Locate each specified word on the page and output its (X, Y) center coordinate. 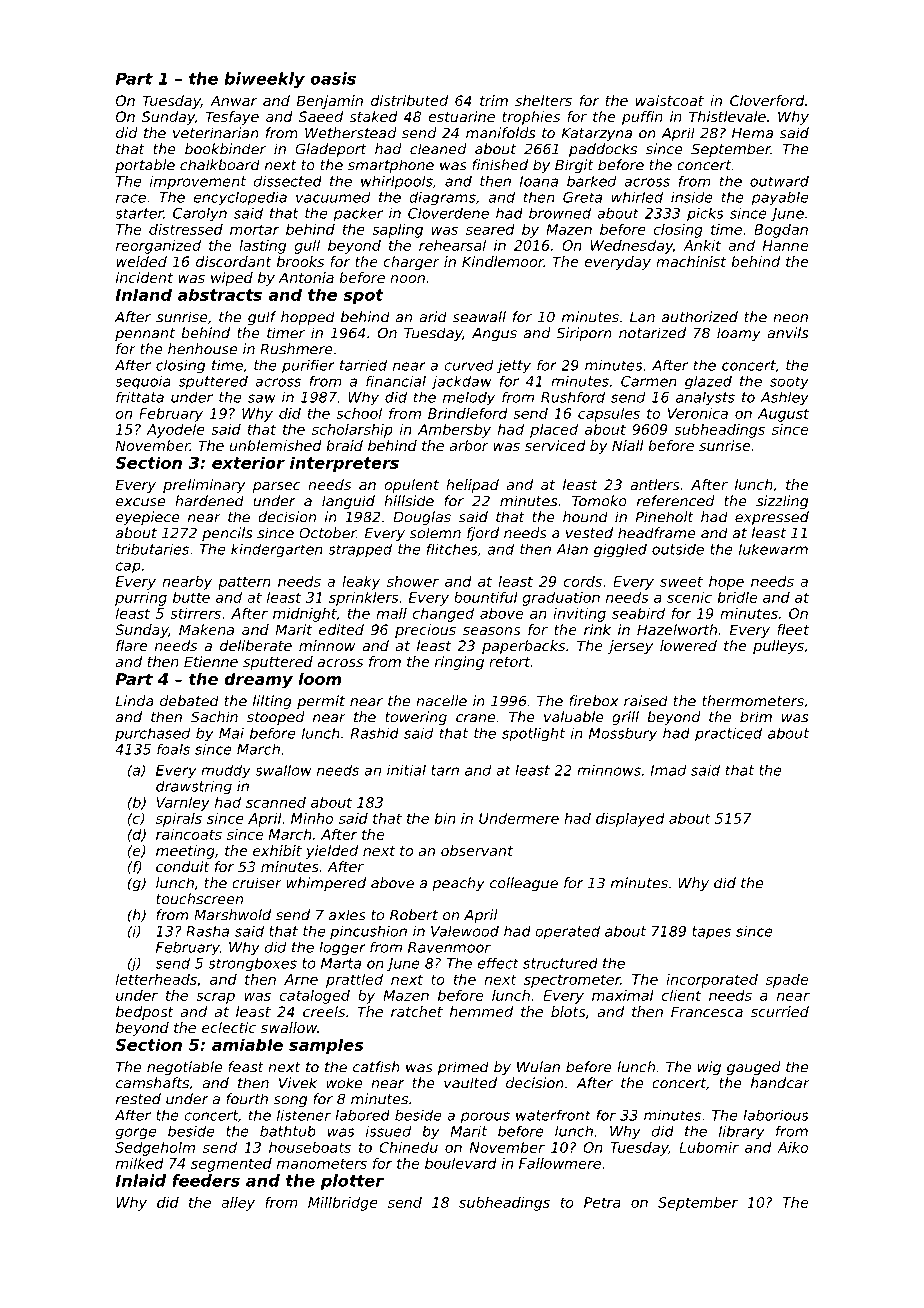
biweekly (264, 80)
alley (238, 1204)
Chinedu (408, 1147)
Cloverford (767, 100)
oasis (333, 78)
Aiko (792, 1147)
